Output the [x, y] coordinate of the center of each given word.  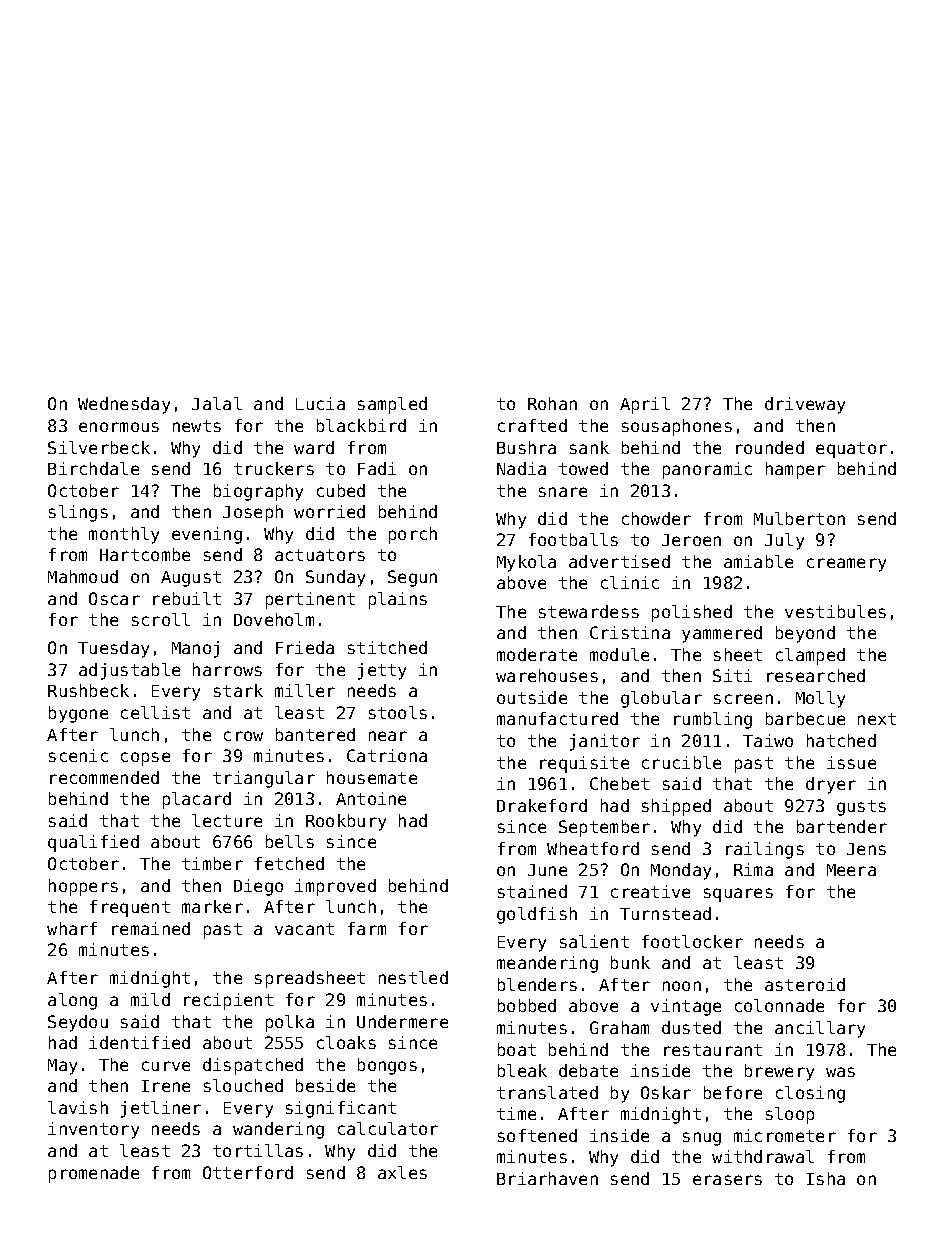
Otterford [248, 1172]
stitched [387, 647]
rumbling [713, 720]
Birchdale [93, 468]
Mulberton [799, 518]
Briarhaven [547, 1178]
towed [583, 468]
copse [145, 759]
